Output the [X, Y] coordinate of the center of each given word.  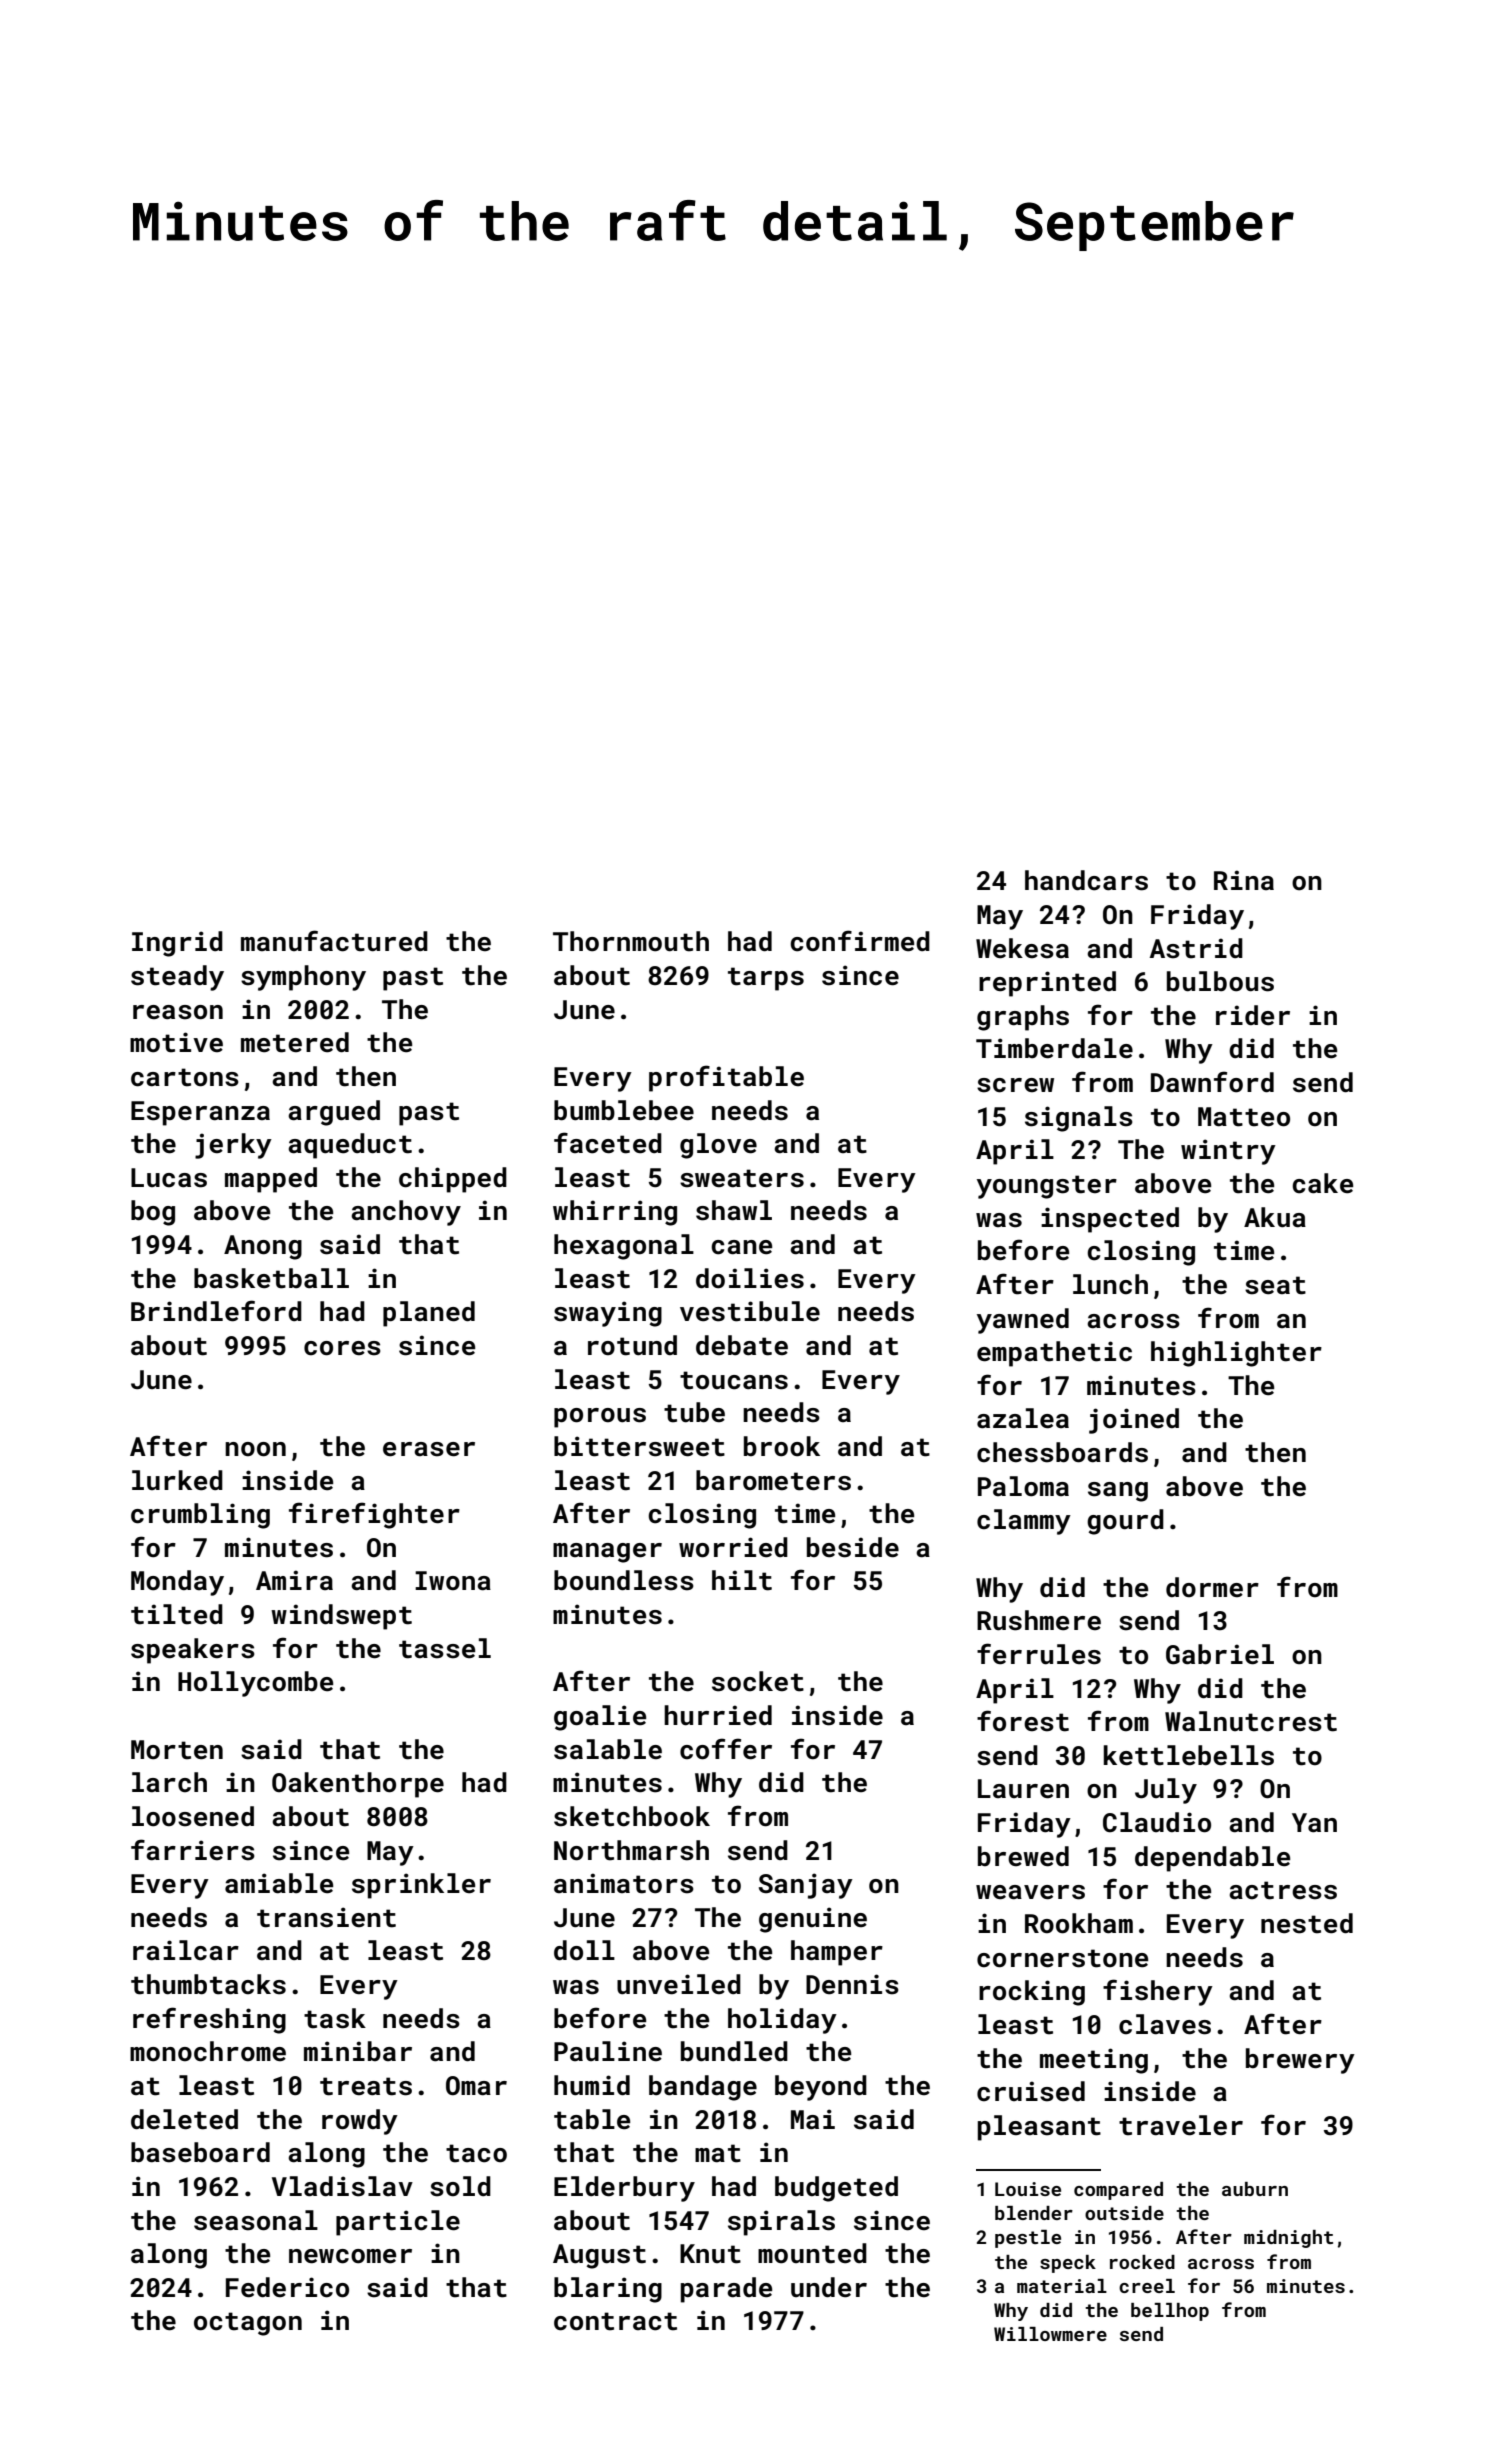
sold [460, 2186]
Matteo [1244, 1117]
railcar [186, 1950]
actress [1283, 1890]
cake [1322, 1183]
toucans [734, 1380]
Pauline [608, 2051]
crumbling [200, 1516]
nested [1307, 1923]
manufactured [334, 941]
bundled [734, 2051]
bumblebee [624, 1110]
